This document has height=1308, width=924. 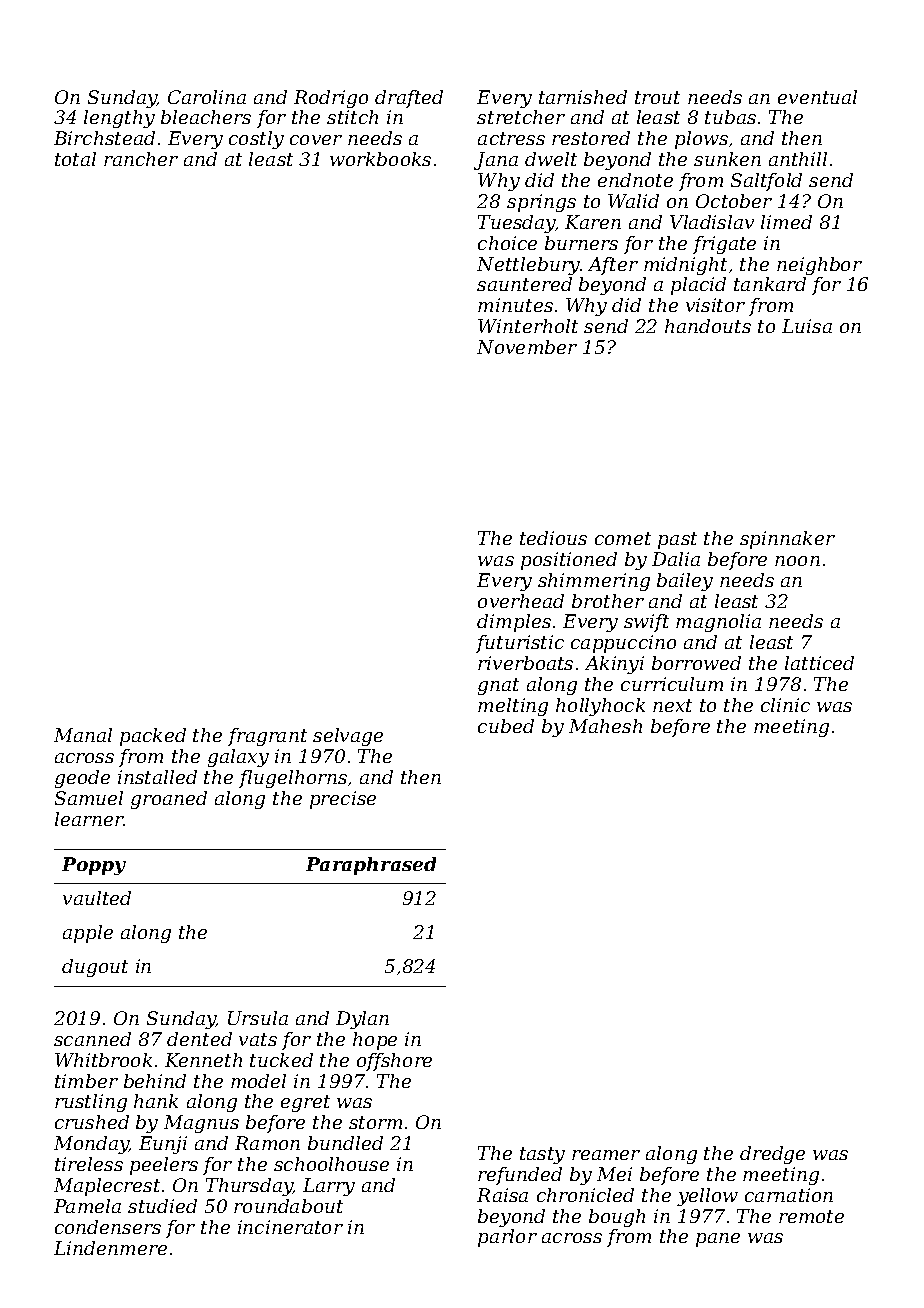 What do you see at coordinates (371, 866) in the document?
I see `Paraphrased` at bounding box center [371, 866].
